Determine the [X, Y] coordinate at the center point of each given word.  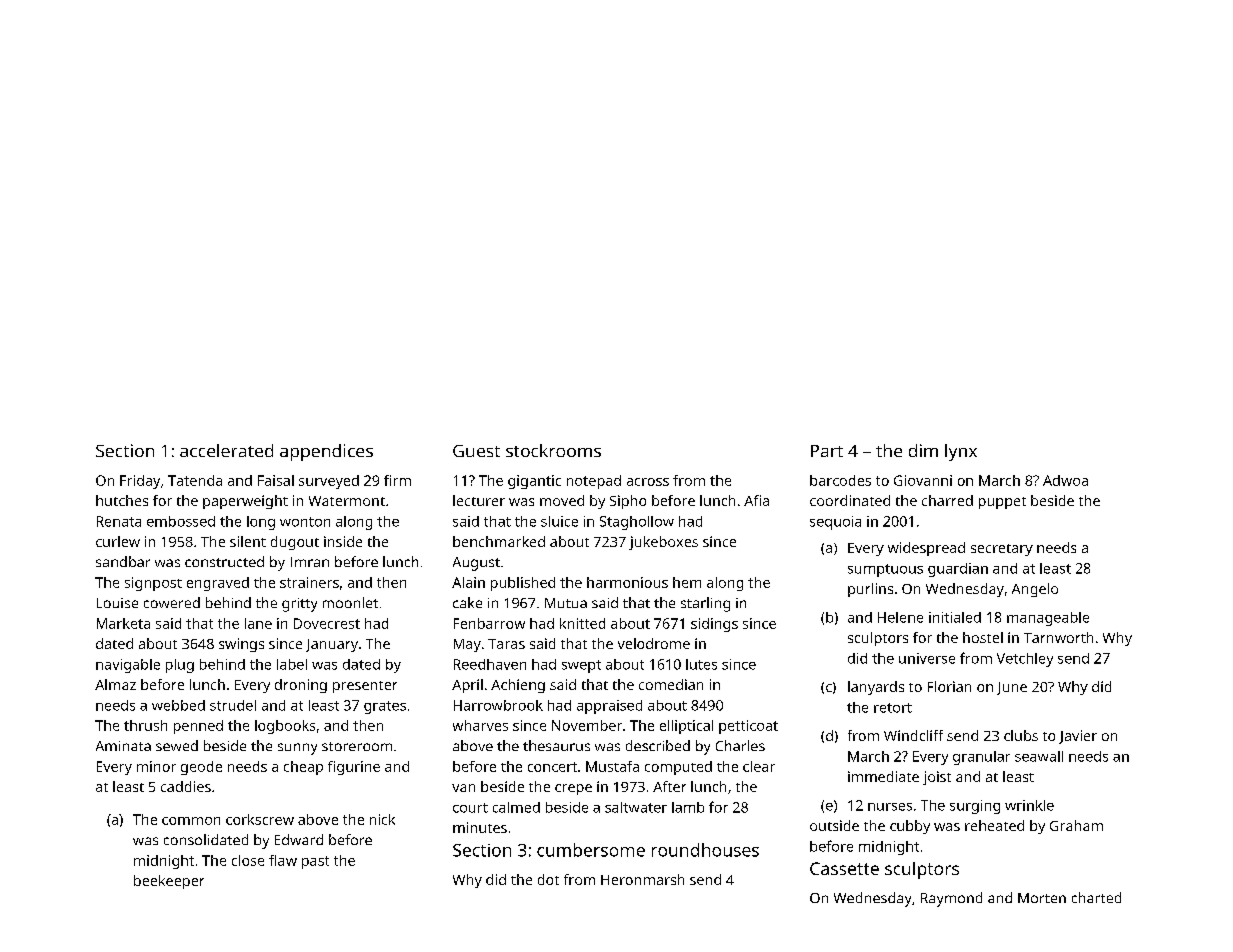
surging [975, 807]
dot [548, 879]
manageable [1048, 619]
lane [258, 623]
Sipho [628, 502]
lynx [961, 452]
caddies [186, 786]
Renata [119, 521]
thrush [145, 725]
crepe [573, 789]
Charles [740, 745]
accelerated [226, 450]
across [648, 482]
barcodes [840, 480]
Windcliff [913, 735]
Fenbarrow [489, 623]
